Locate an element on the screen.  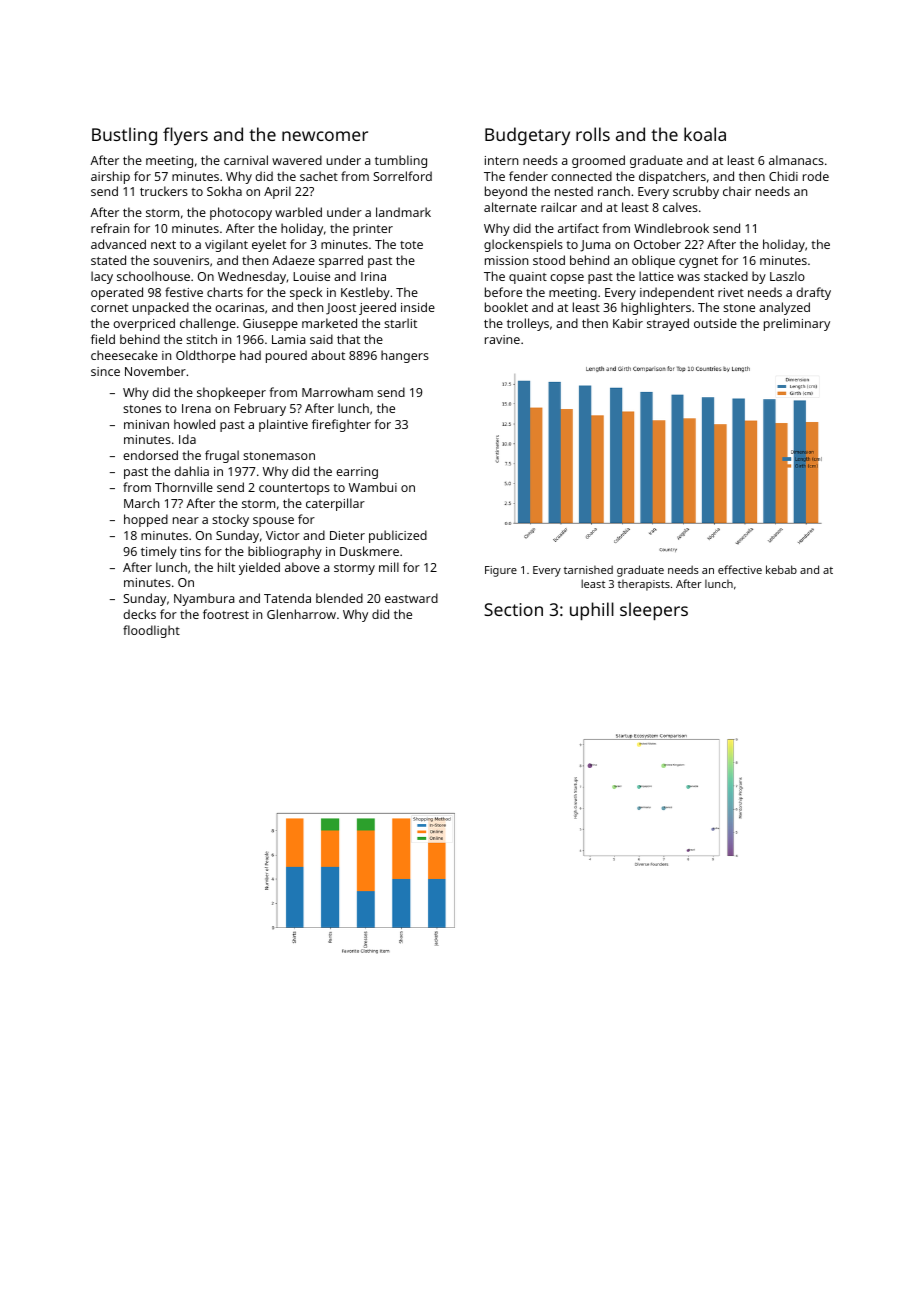
since is located at coordinates (105, 371).
